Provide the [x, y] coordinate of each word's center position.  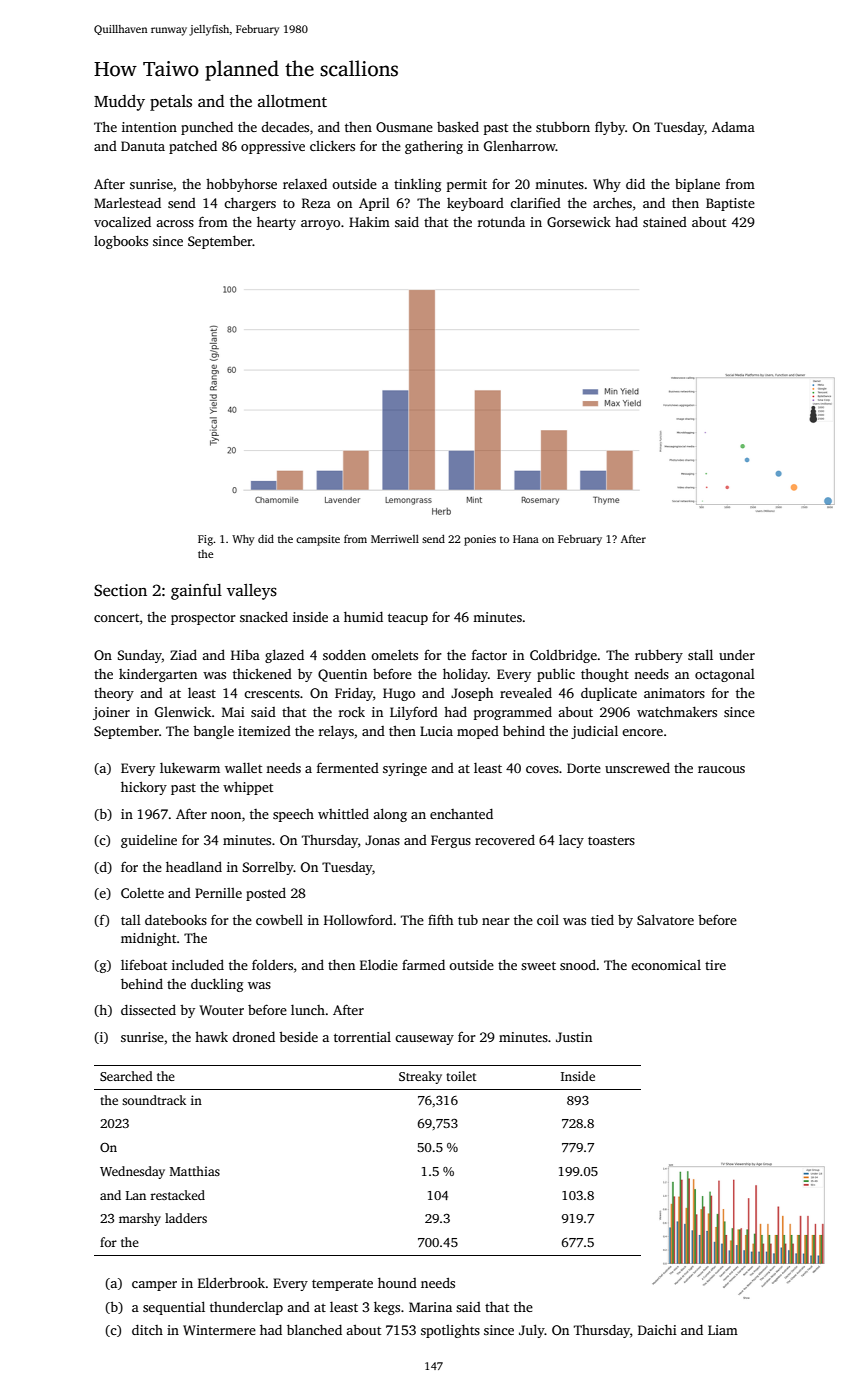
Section [120, 590]
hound [397, 1283]
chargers [250, 204]
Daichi [657, 1330]
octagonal [725, 675]
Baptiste [730, 204]
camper [154, 1286]
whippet [248, 788]
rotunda [501, 222]
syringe [405, 769]
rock [352, 711]
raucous [721, 769]
